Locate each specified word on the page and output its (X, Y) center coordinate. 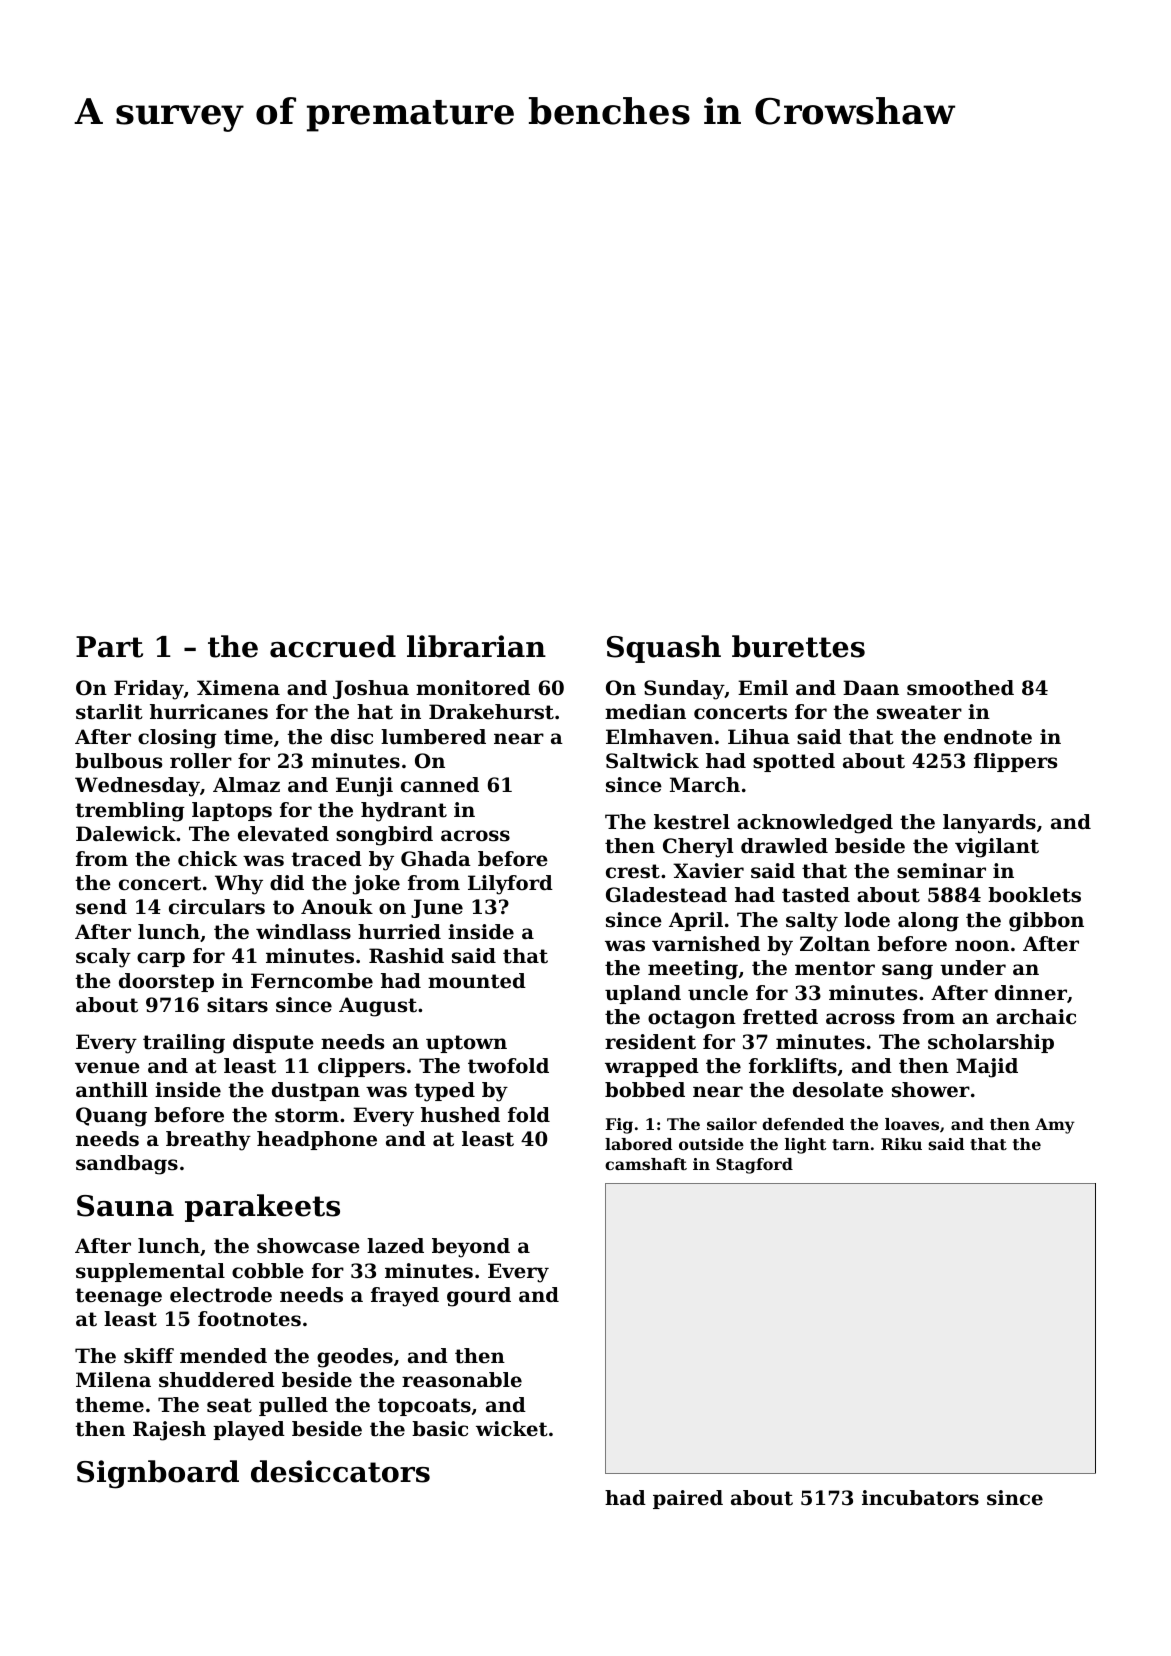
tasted (816, 895)
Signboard (158, 1474)
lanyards (989, 824)
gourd (479, 1297)
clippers (361, 1067)
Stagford (754, 1166)
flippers (1015, 762)
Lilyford (510, 885)
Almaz (246, 784)
